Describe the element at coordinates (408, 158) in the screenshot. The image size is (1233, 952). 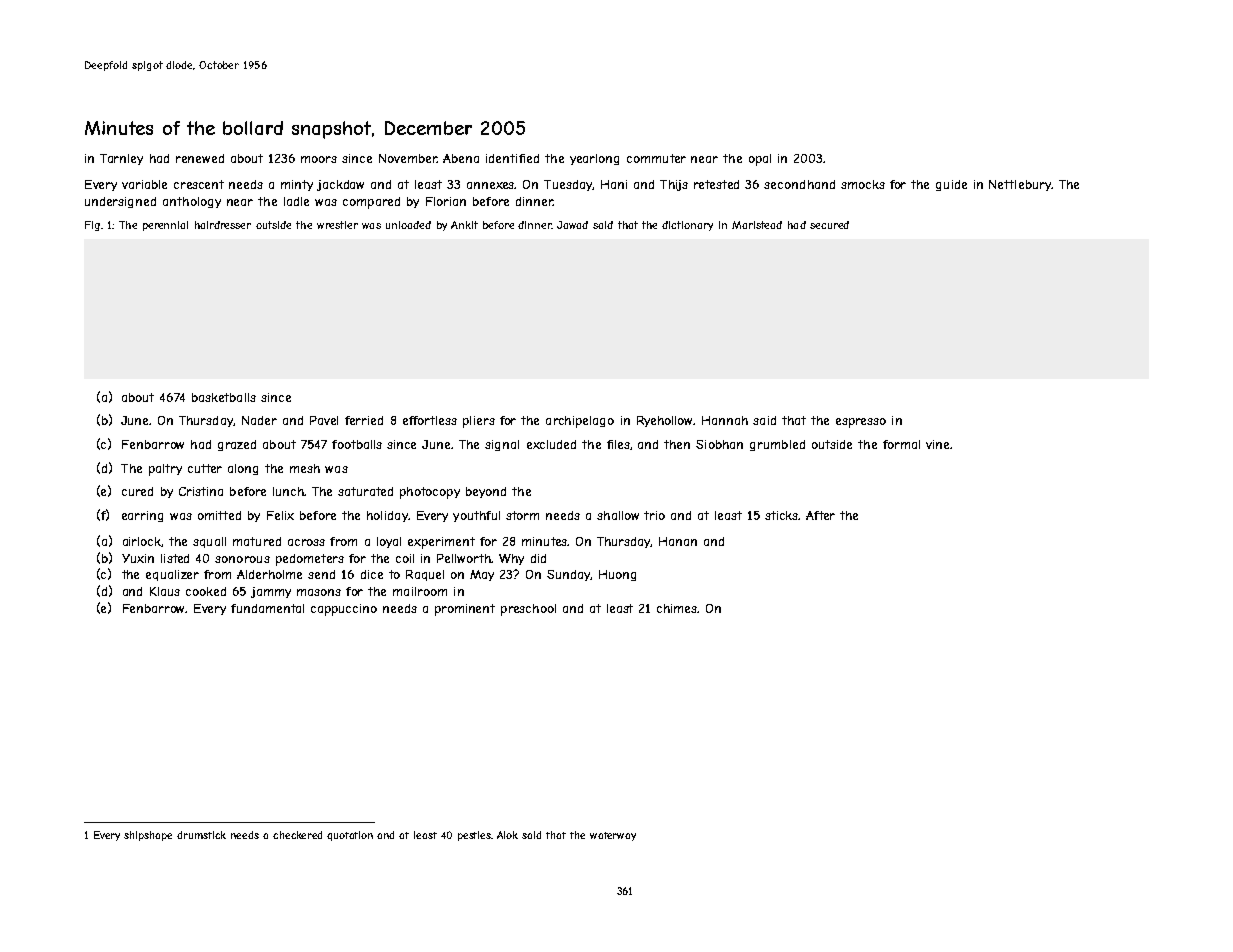
I see `November` at that location.
